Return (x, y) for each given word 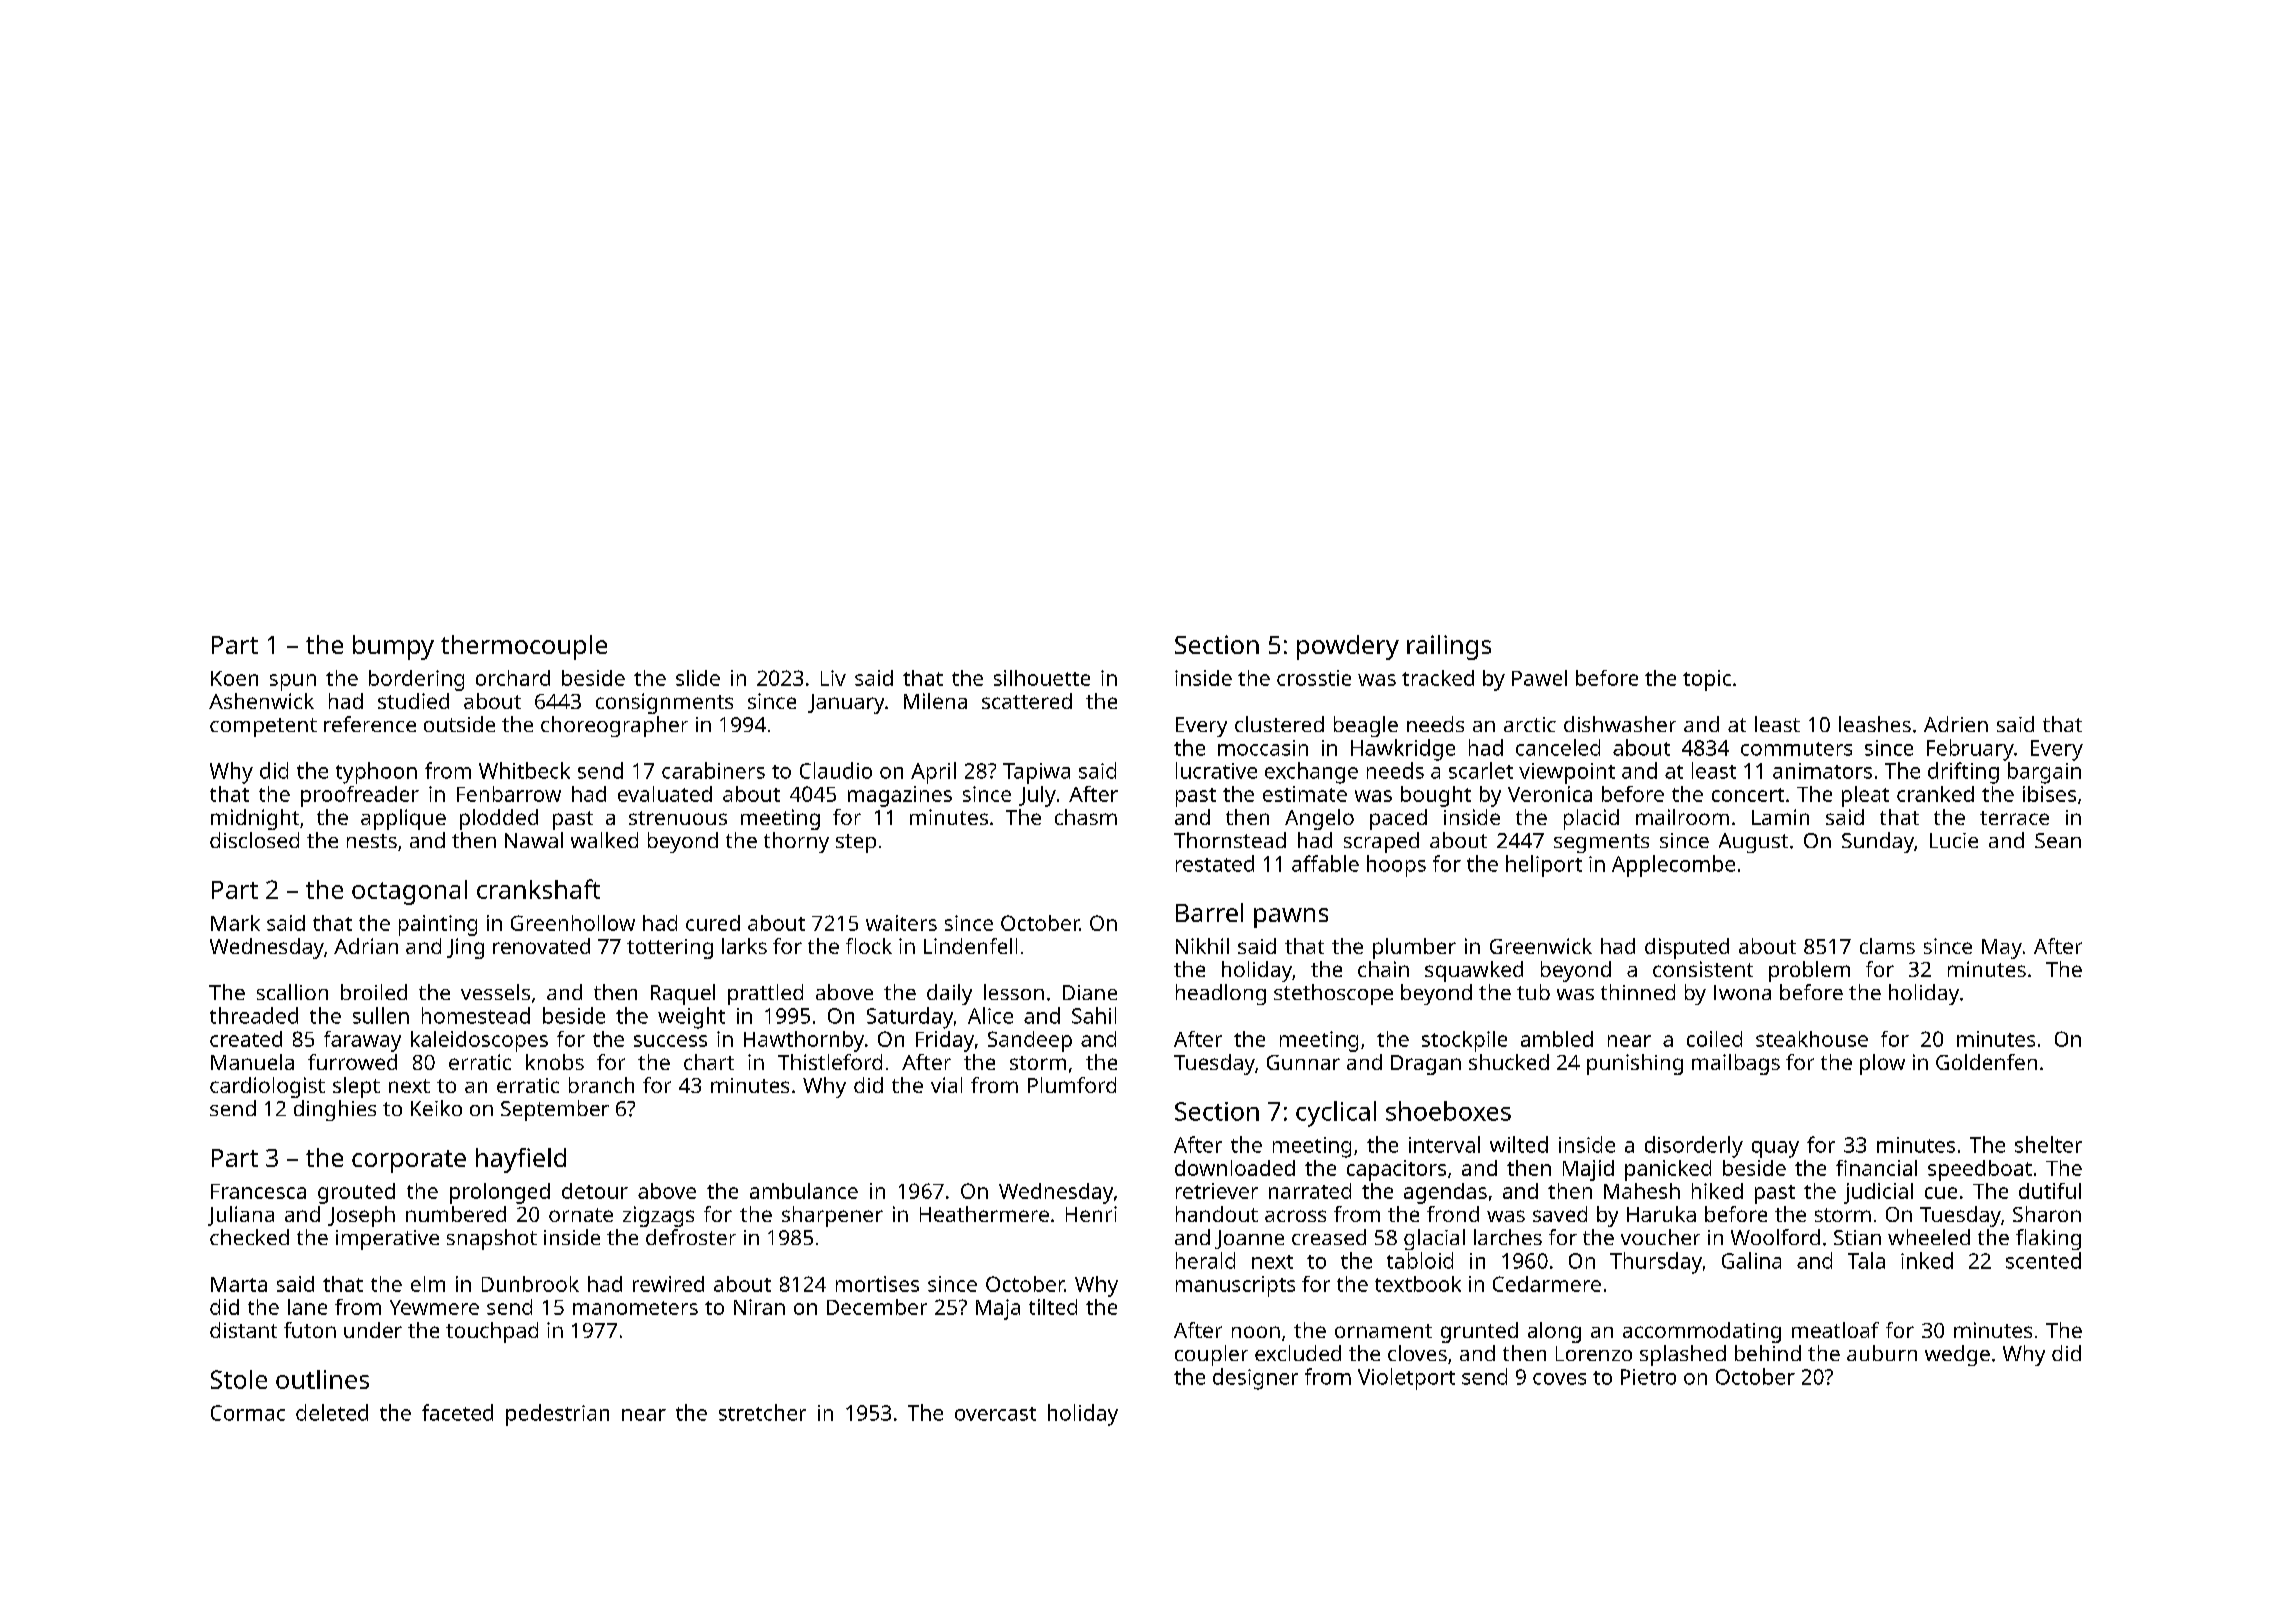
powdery (1348, 647)
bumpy (393, 647)
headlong (1221, 994)
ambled (1557, 1039)
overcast (995, 1414)
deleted (332, 1412)
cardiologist (267, 1087)
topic (1707, 680)
